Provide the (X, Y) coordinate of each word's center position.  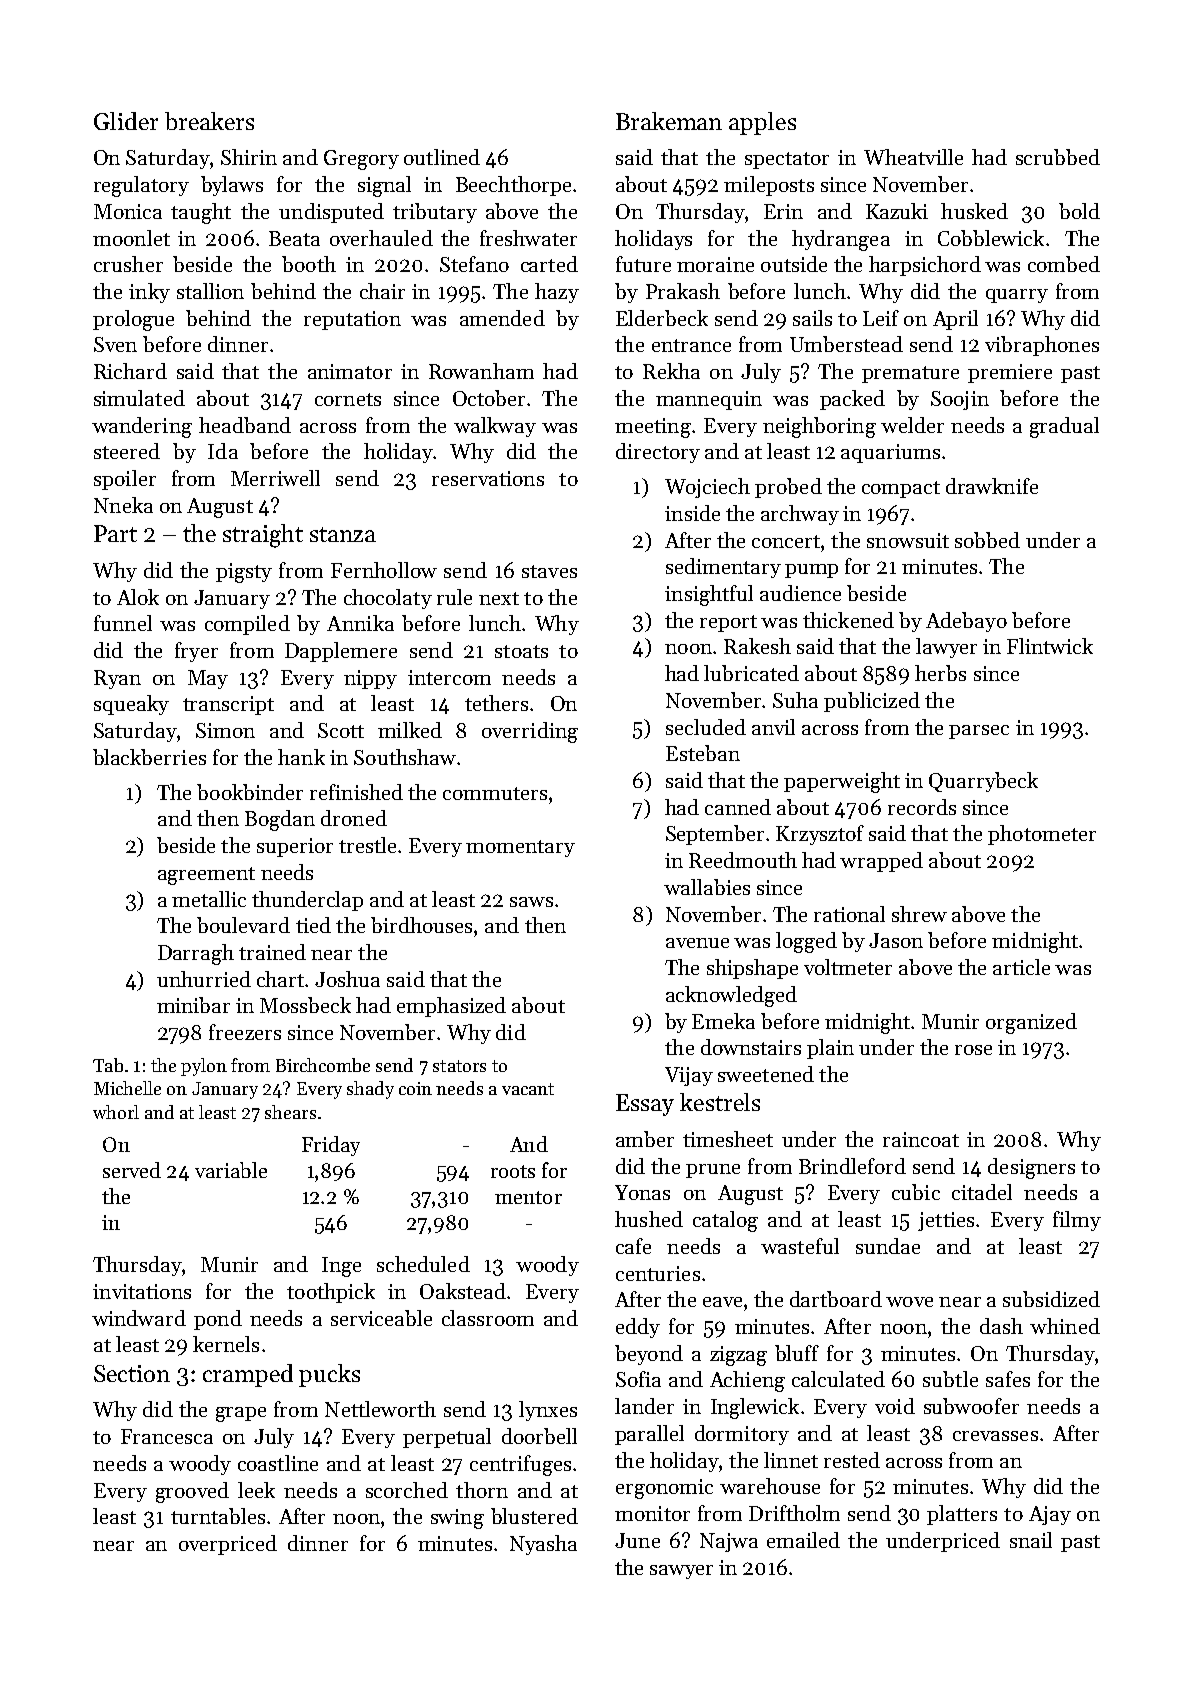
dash (1001, 1326)
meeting (653, 428)
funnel (123, 623)
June (637, 1540)
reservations (488, 478)
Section (132, 1373)
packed (852, 400)
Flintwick (1050, 646)
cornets (348, 399)
